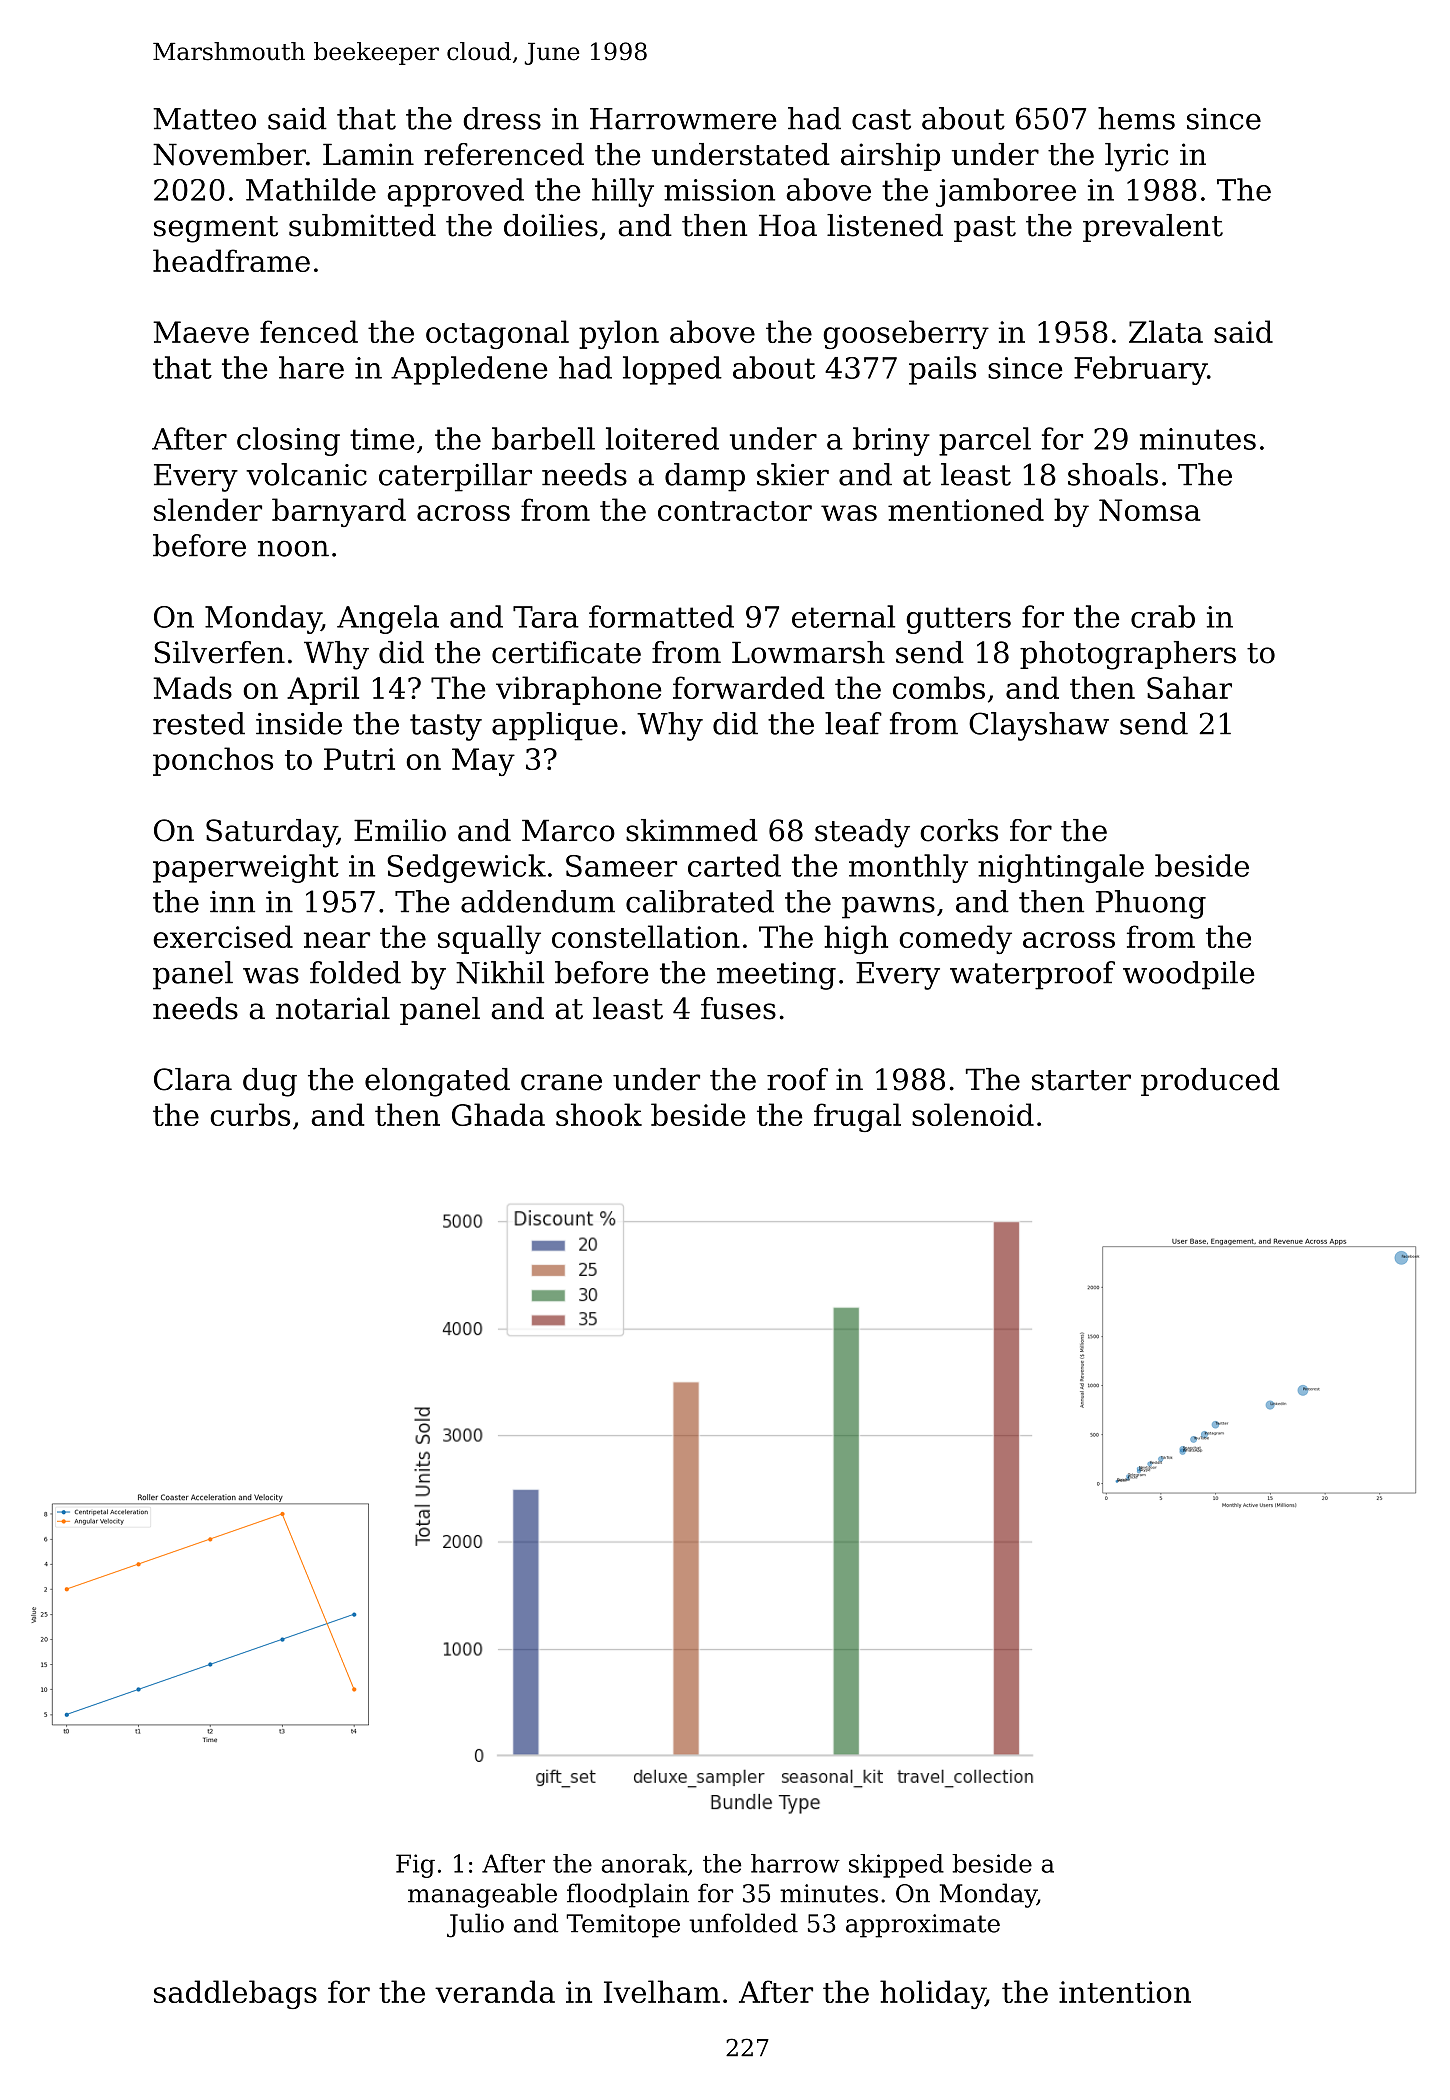 The width and height of the image is (1450, 2100). I want to click on hems, so click(1136, 118).
